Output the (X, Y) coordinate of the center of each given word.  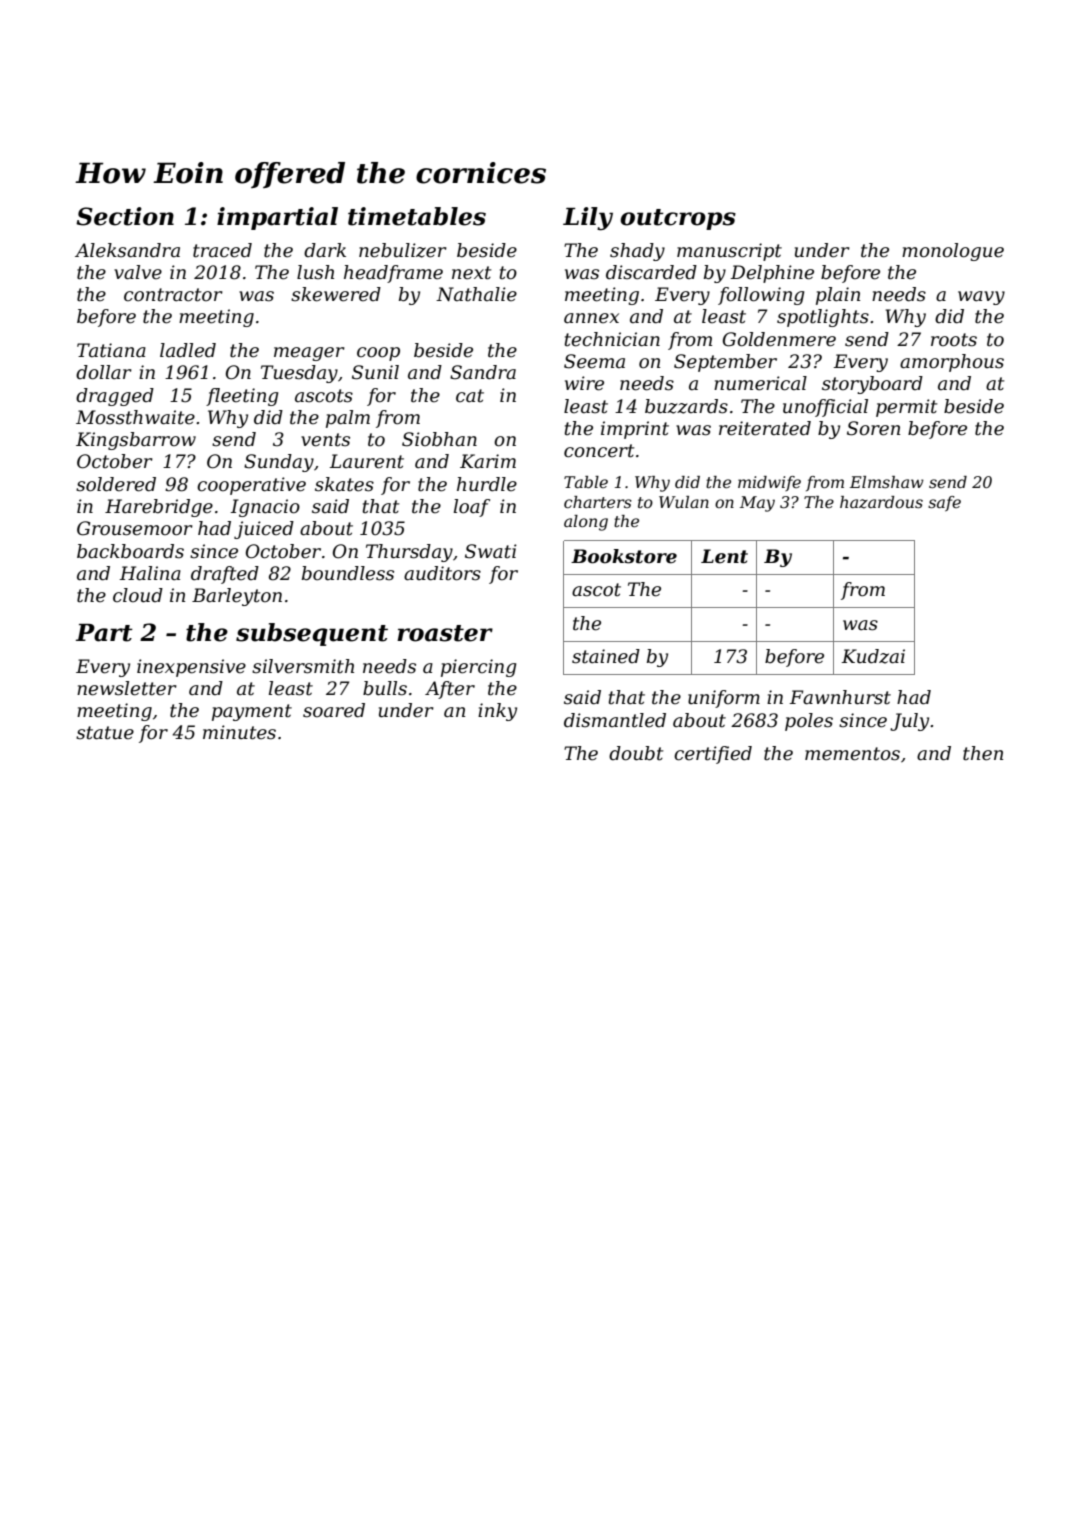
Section (125, 216)
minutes (239, 732)
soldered (116, 484)
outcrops (678, 219)
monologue (953, 252)
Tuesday (299, 374)
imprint (635, 430)
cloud (138, 595)
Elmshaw (887, 482)
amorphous (952, 363)
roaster (445, 633)
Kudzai (873, 656)
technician (612, 339)
